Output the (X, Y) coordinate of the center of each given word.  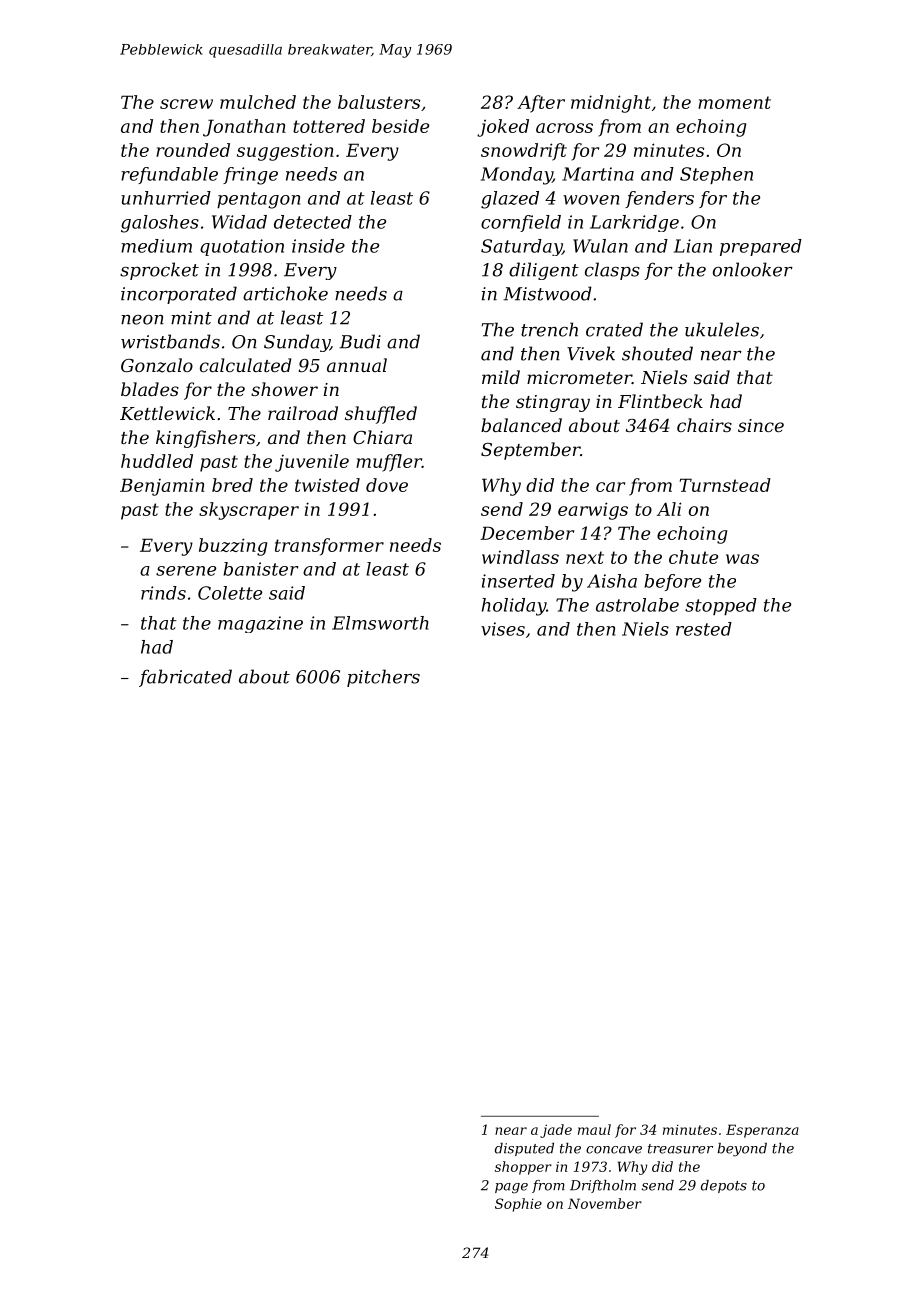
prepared (761, 247)
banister (261, 569)
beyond (742, 1150)
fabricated (185, 678)
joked (503, 128)
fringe (250, 176)
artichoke (285, 293)
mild (501, 377)
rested (704, 629)
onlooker (753, 269)
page (511, 1188)
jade (556, 1131)
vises (503, 629)
